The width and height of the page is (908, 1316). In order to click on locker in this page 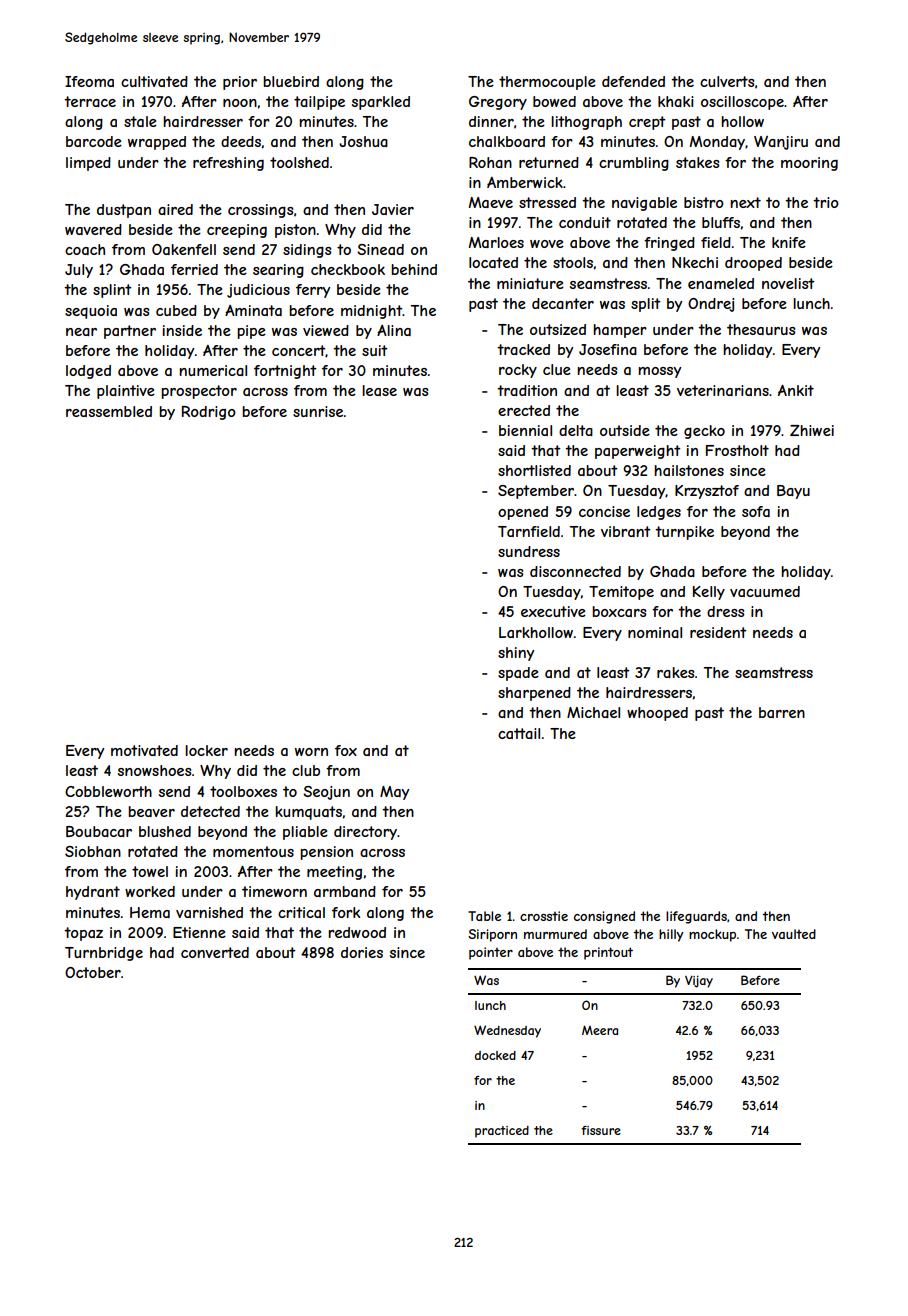, I will do `click(206, 750)`.
